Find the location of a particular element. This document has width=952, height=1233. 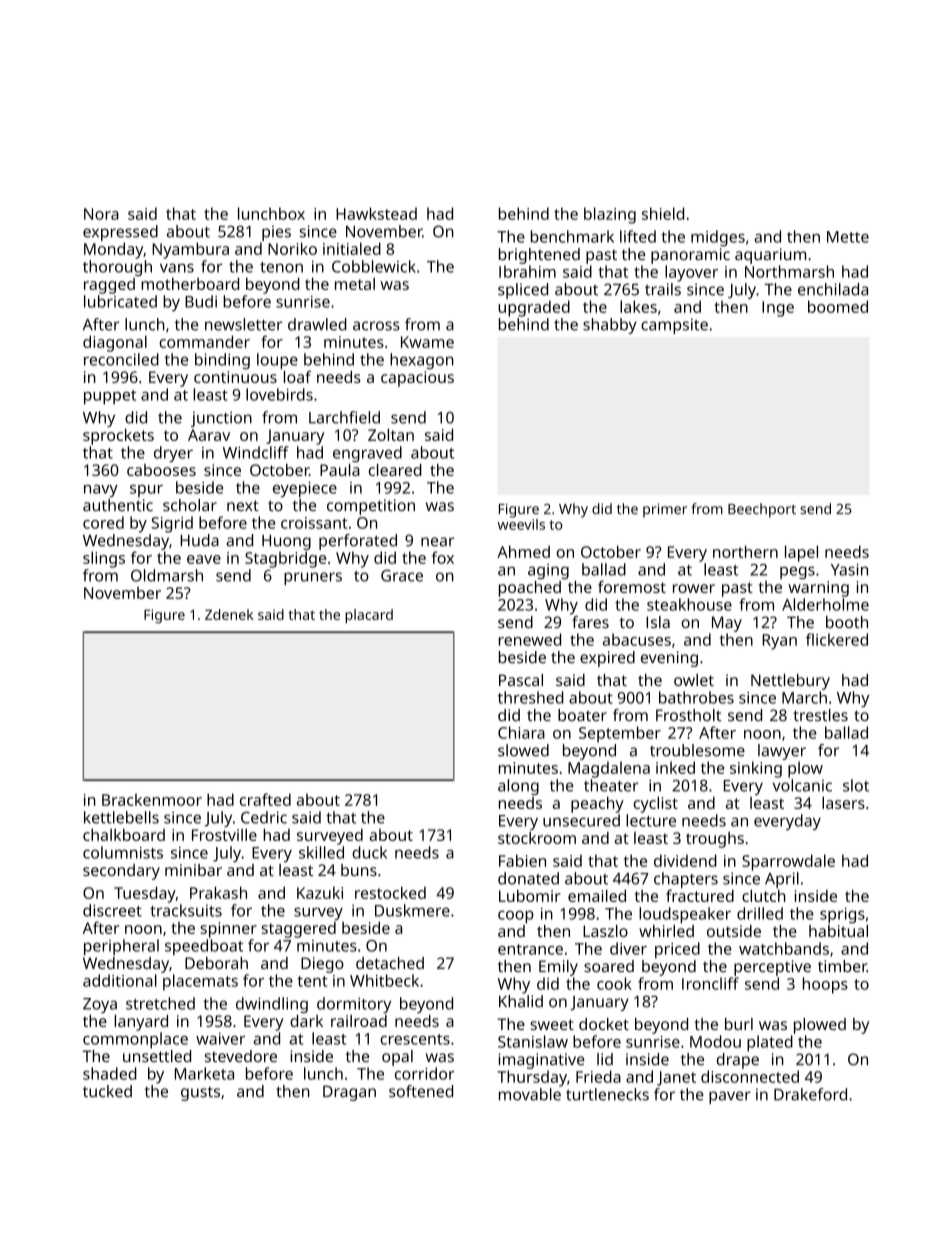

Zdenek is located at coordinates (229, 614).
